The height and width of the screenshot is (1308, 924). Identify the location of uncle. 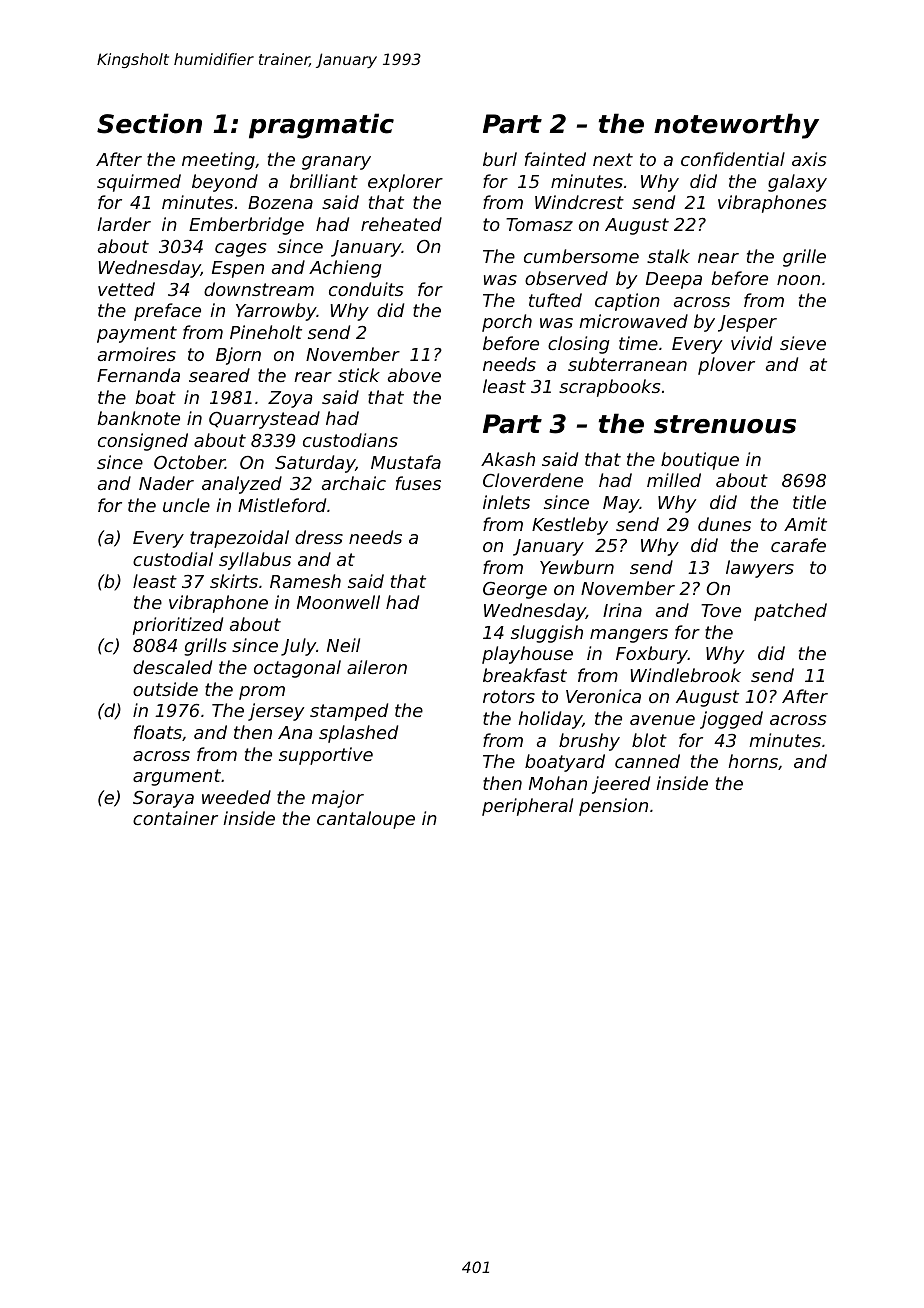
(186, 505).
